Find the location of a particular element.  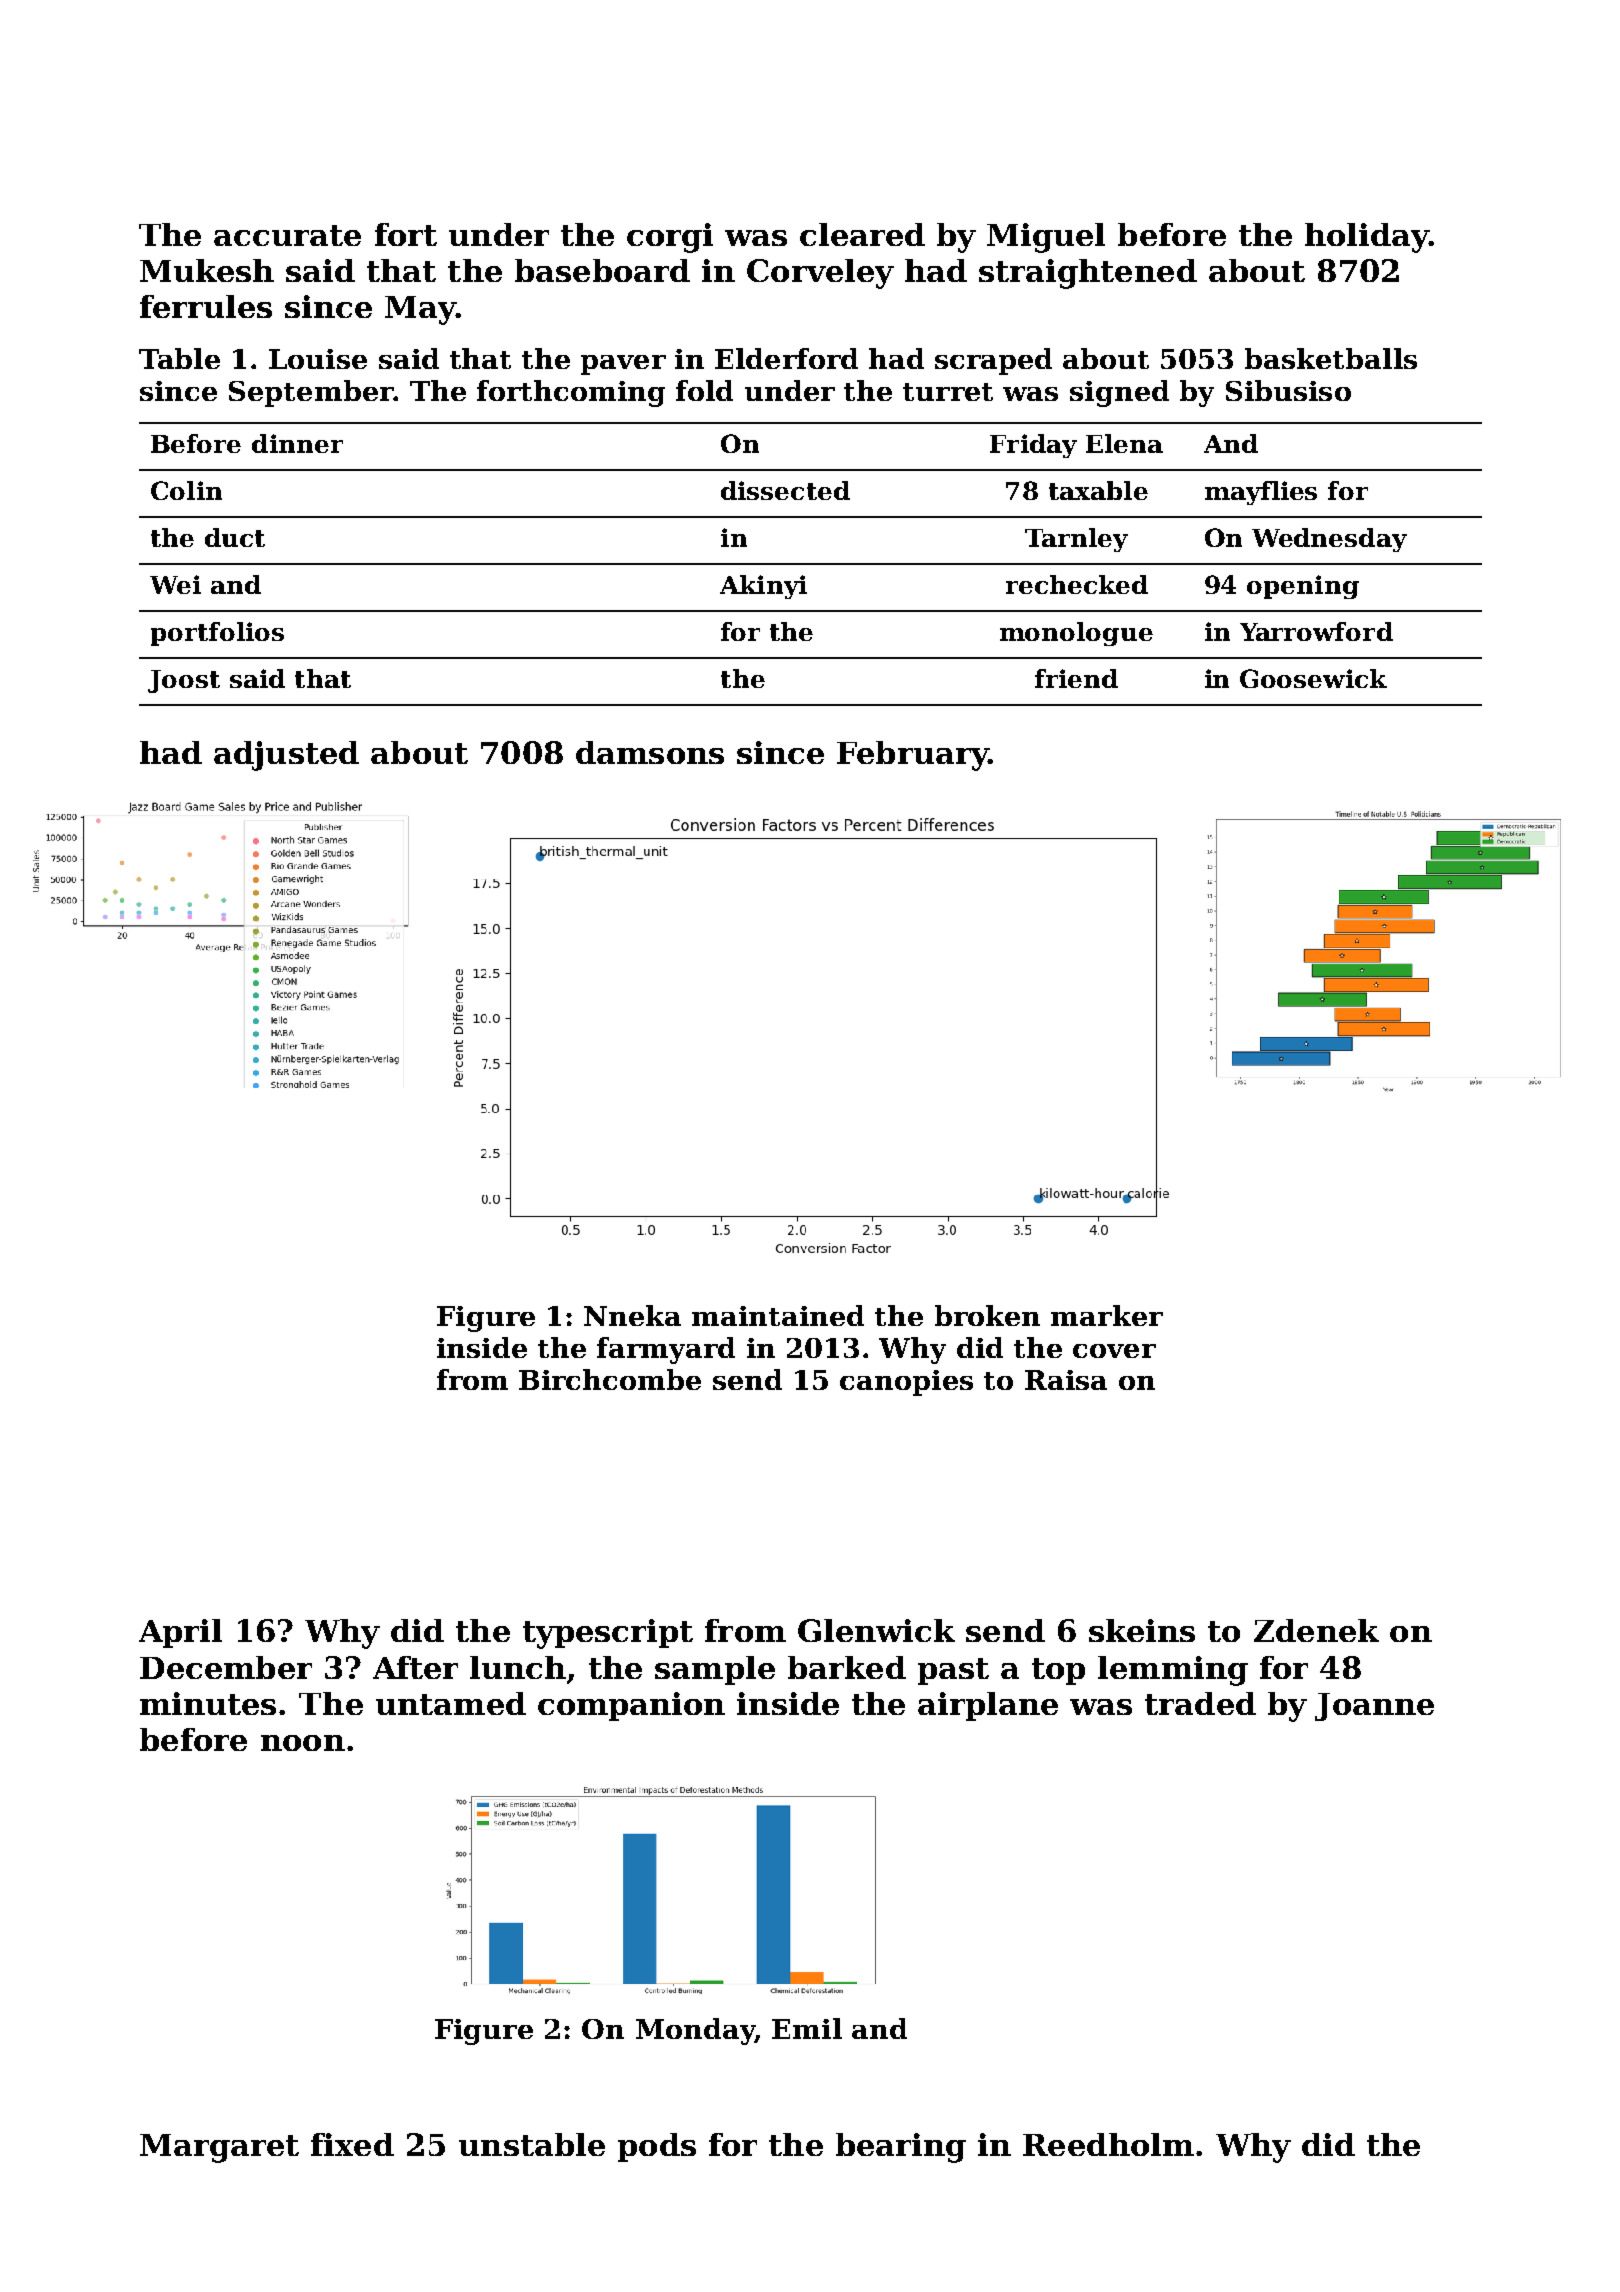

ferrules is located at coordinates (206, 306).
